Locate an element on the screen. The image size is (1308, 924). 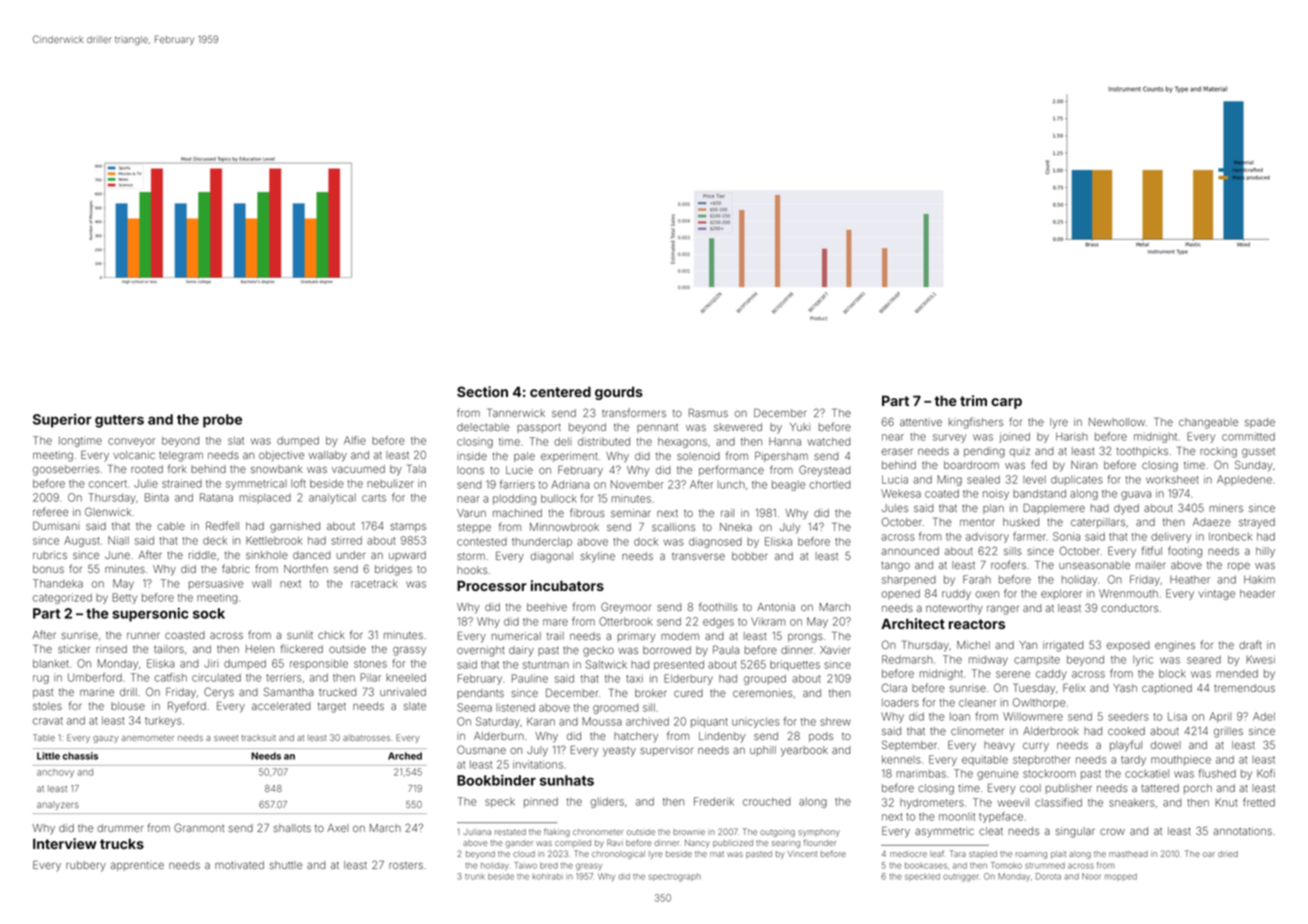
draft is located at coordinates (1250, 644).
